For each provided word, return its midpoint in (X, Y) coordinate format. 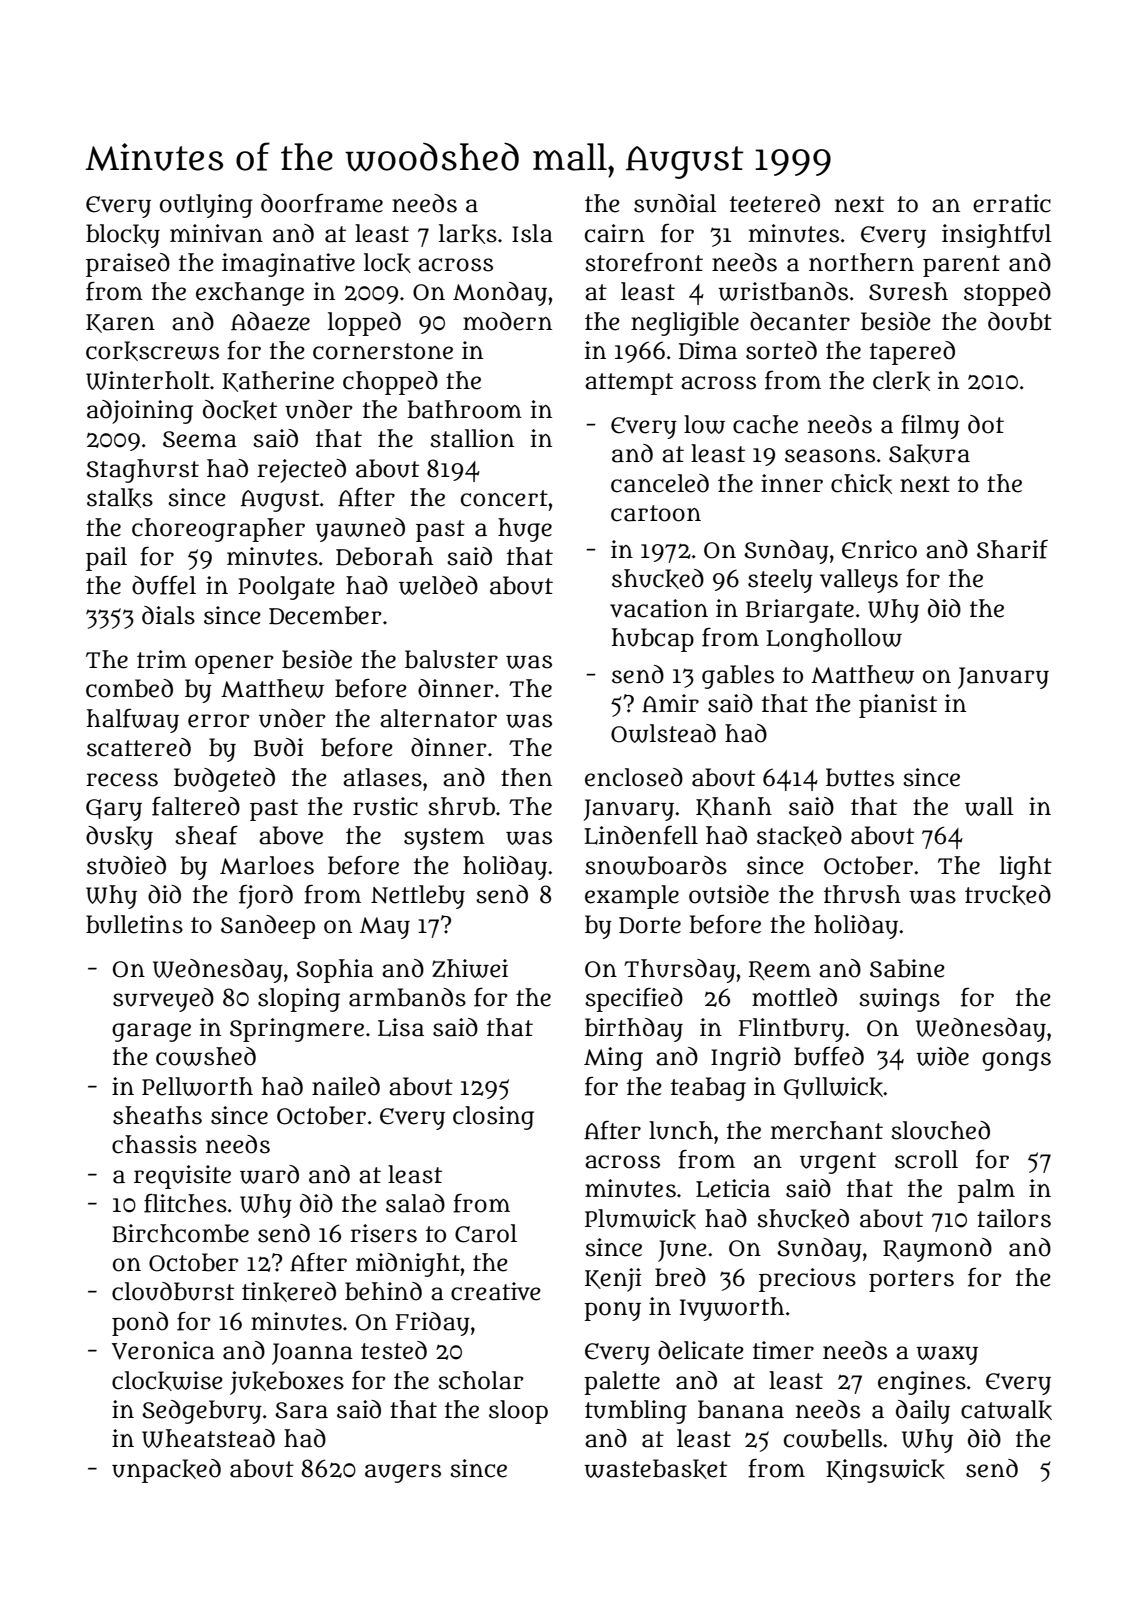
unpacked (166, 1471)
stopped (1007, 294)
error (219, 721)
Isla (532, 233)
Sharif (1012, 549)
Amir (670, 703)
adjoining (140, 412)
